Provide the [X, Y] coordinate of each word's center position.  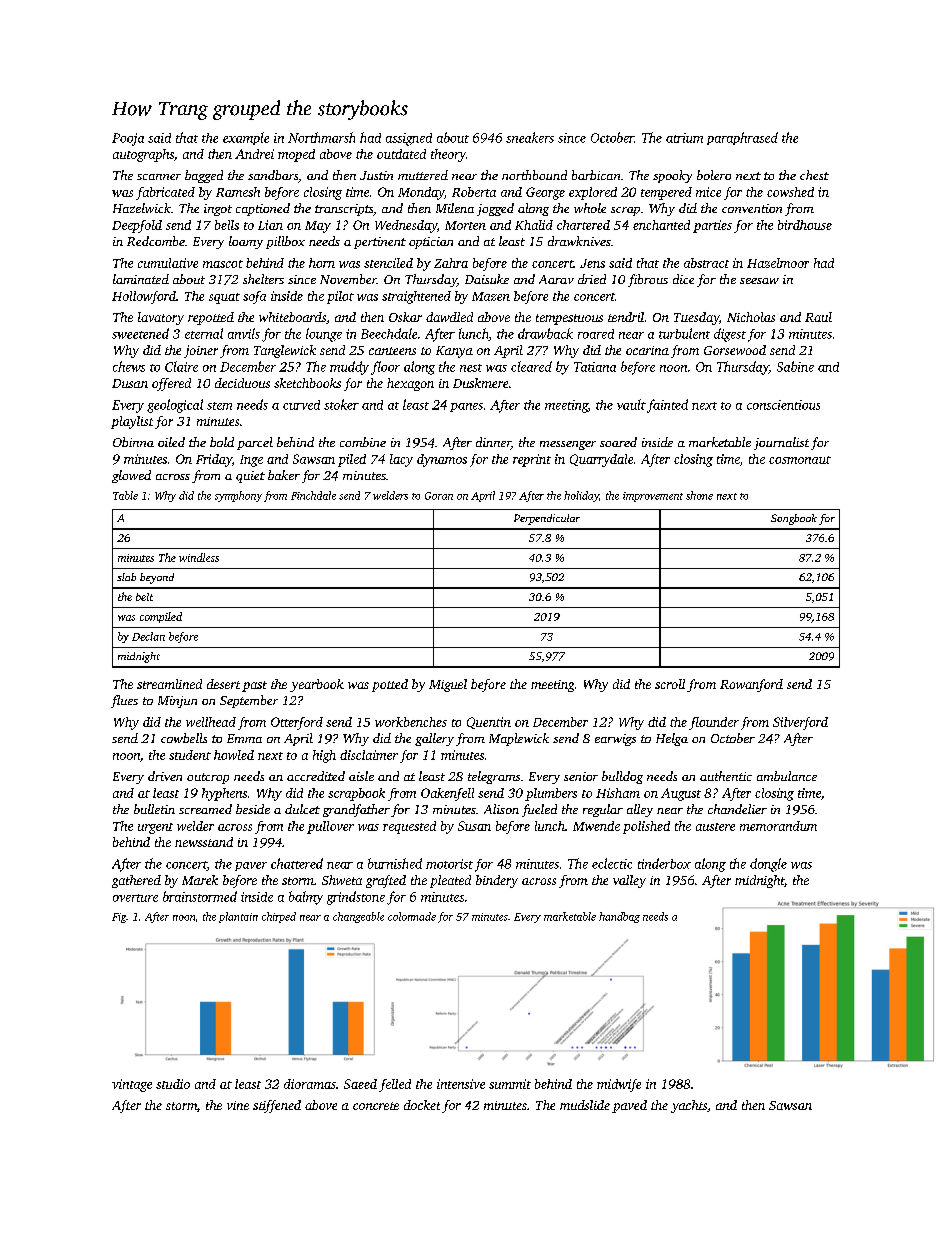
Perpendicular [547, 519]
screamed [205, 809]
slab [126, 577]
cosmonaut [800, 460]
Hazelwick [142, 208]
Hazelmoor [778, 263]
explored [593, 193]
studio [173, 1084]
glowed [131, 476]
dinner [493, 443]
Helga [672, 739]
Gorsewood [735, 350]
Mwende [596, 826]
